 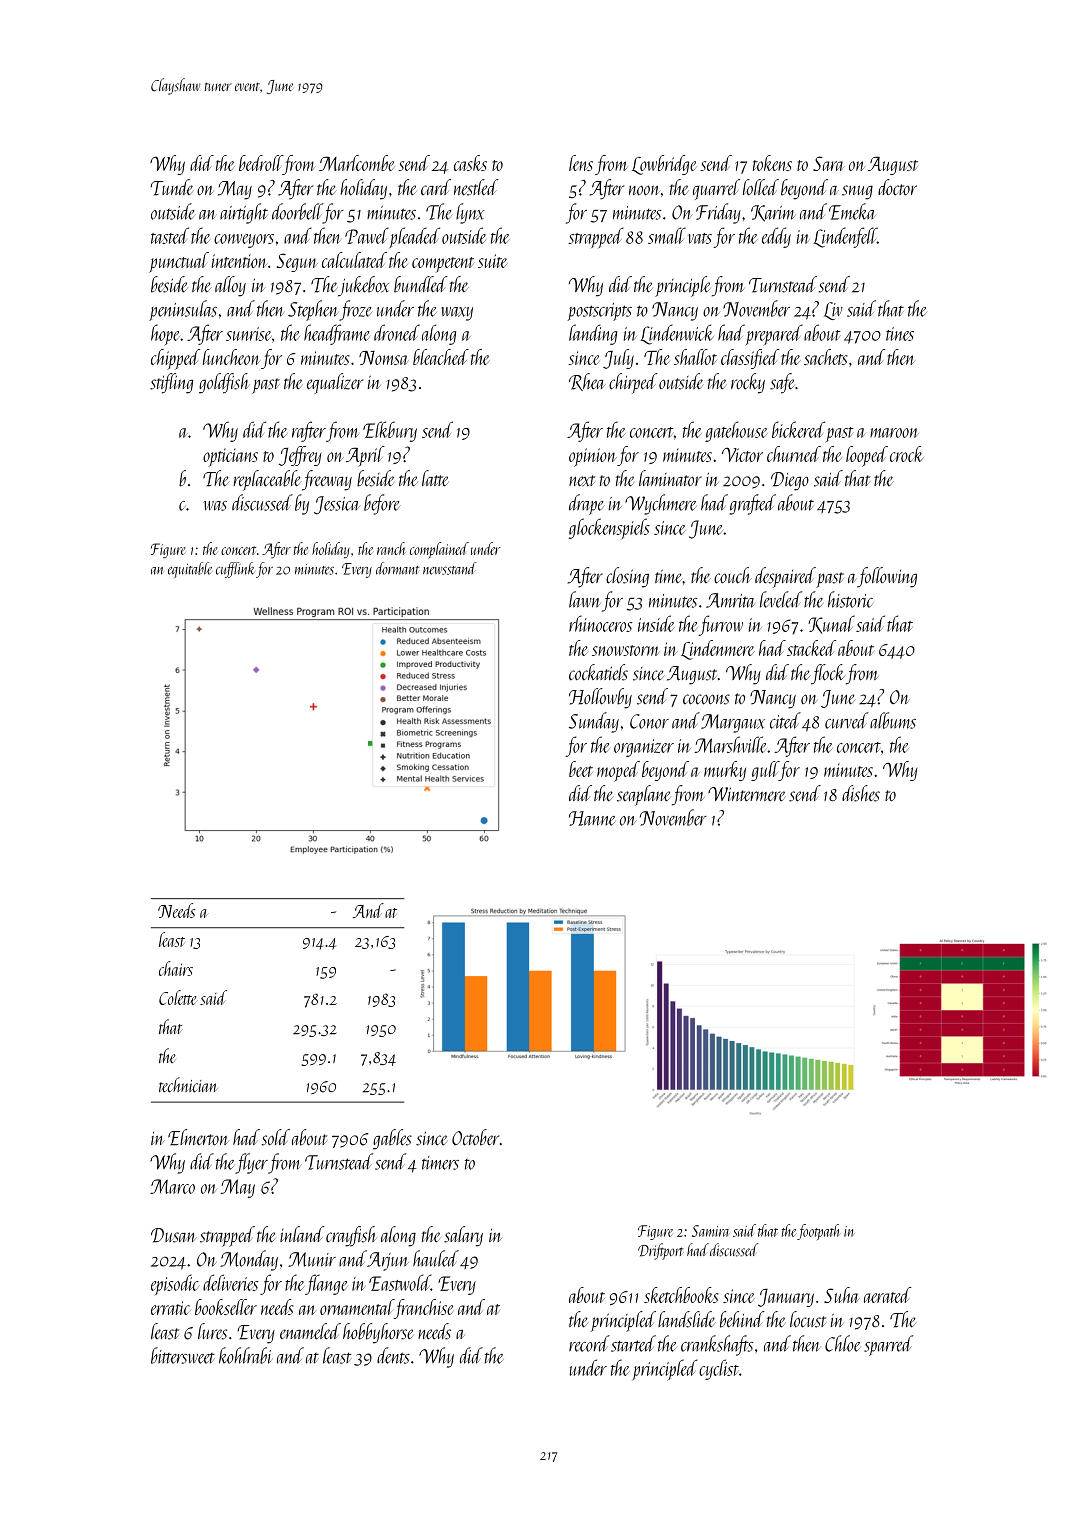 What do you see at coordinates (378, 1333) in the screenshot?
I see `hobbyhorse` at bounding box center [378, 1333].
